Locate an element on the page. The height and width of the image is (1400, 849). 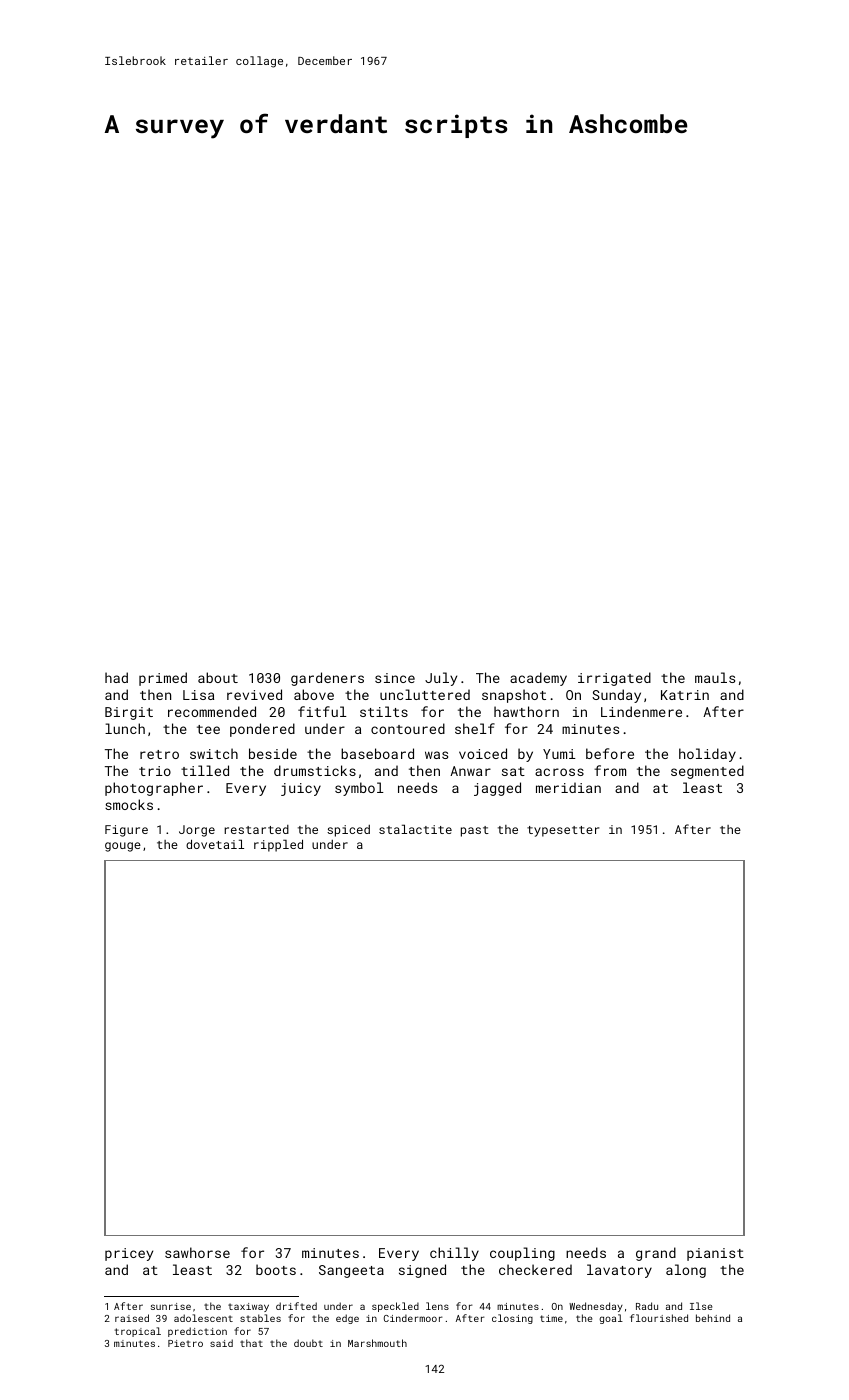
lavatory is located at coordinates (619, 1271).
